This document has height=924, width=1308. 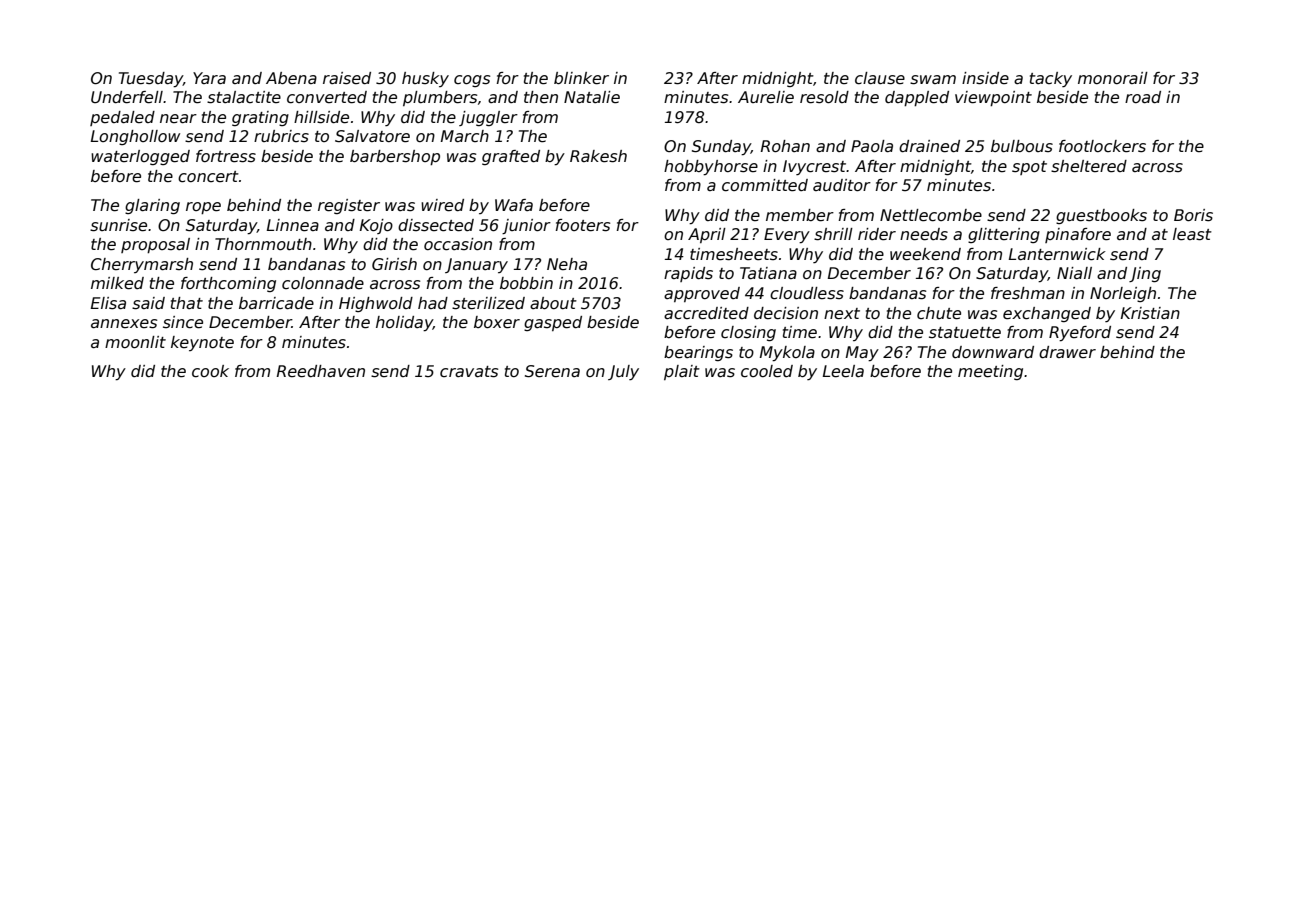 What do you see at coordinates (1145, 274) in the document?
I see `Jing` at bounding box center [1145, 274].
